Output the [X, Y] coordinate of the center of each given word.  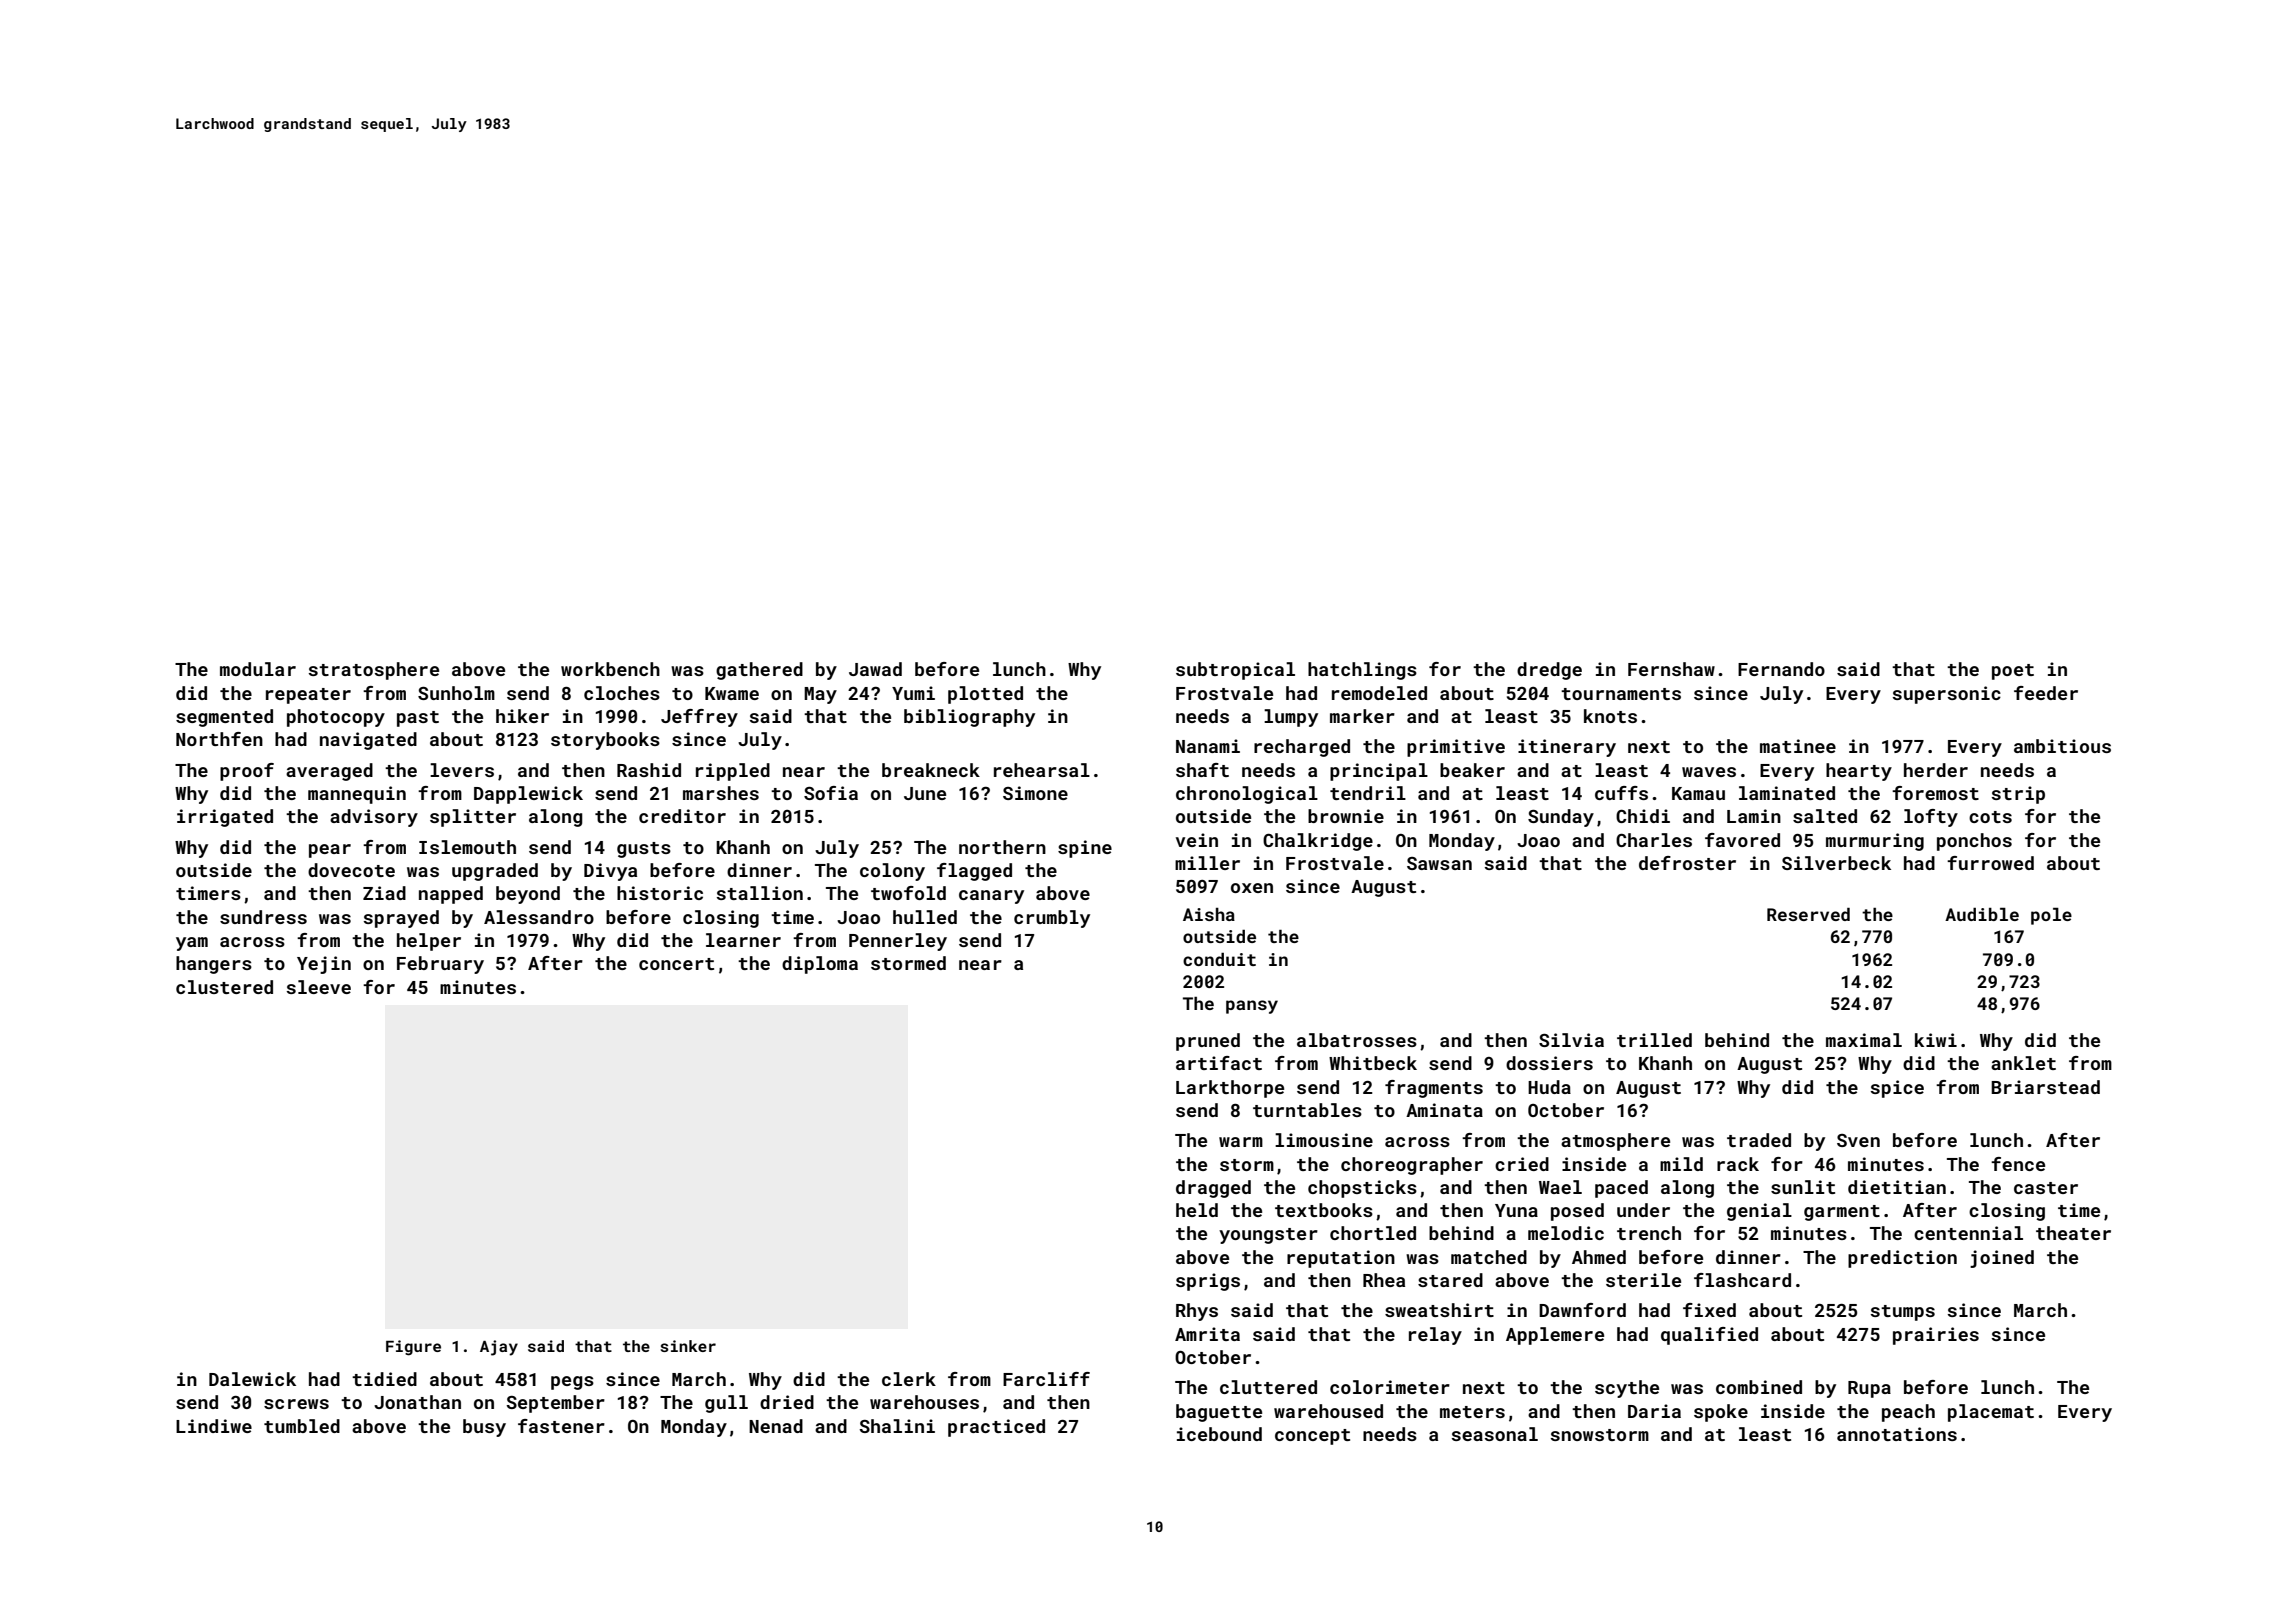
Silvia [1571, 1040]
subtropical [1235, 671]
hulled [925, 917]
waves [1709, 772]
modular [258, 669]
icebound [1219, 1434]
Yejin [324, 965]
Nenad [776, 1426]
